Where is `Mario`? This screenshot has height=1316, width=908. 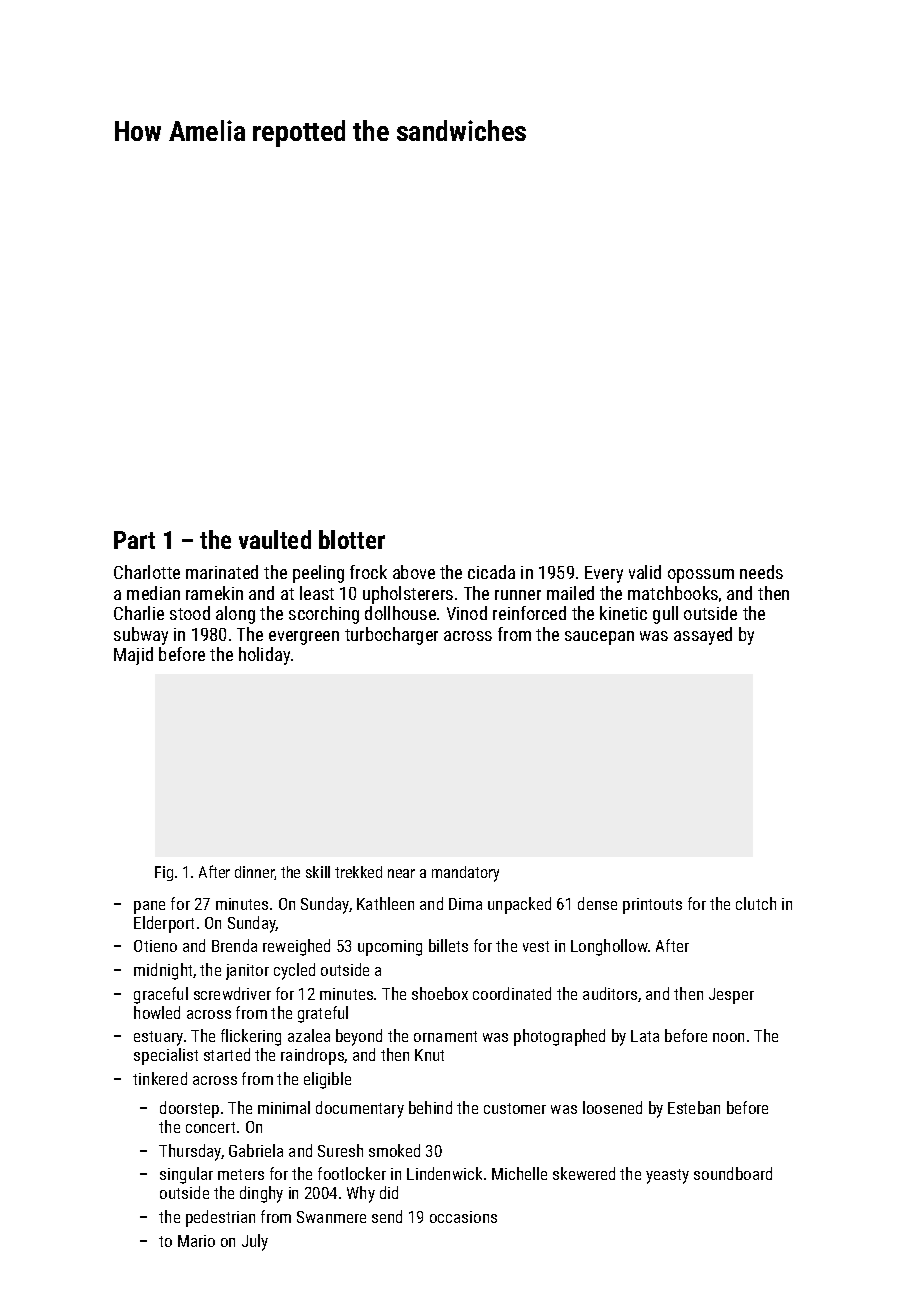
Mario is located at coordinates (196, 1241).
